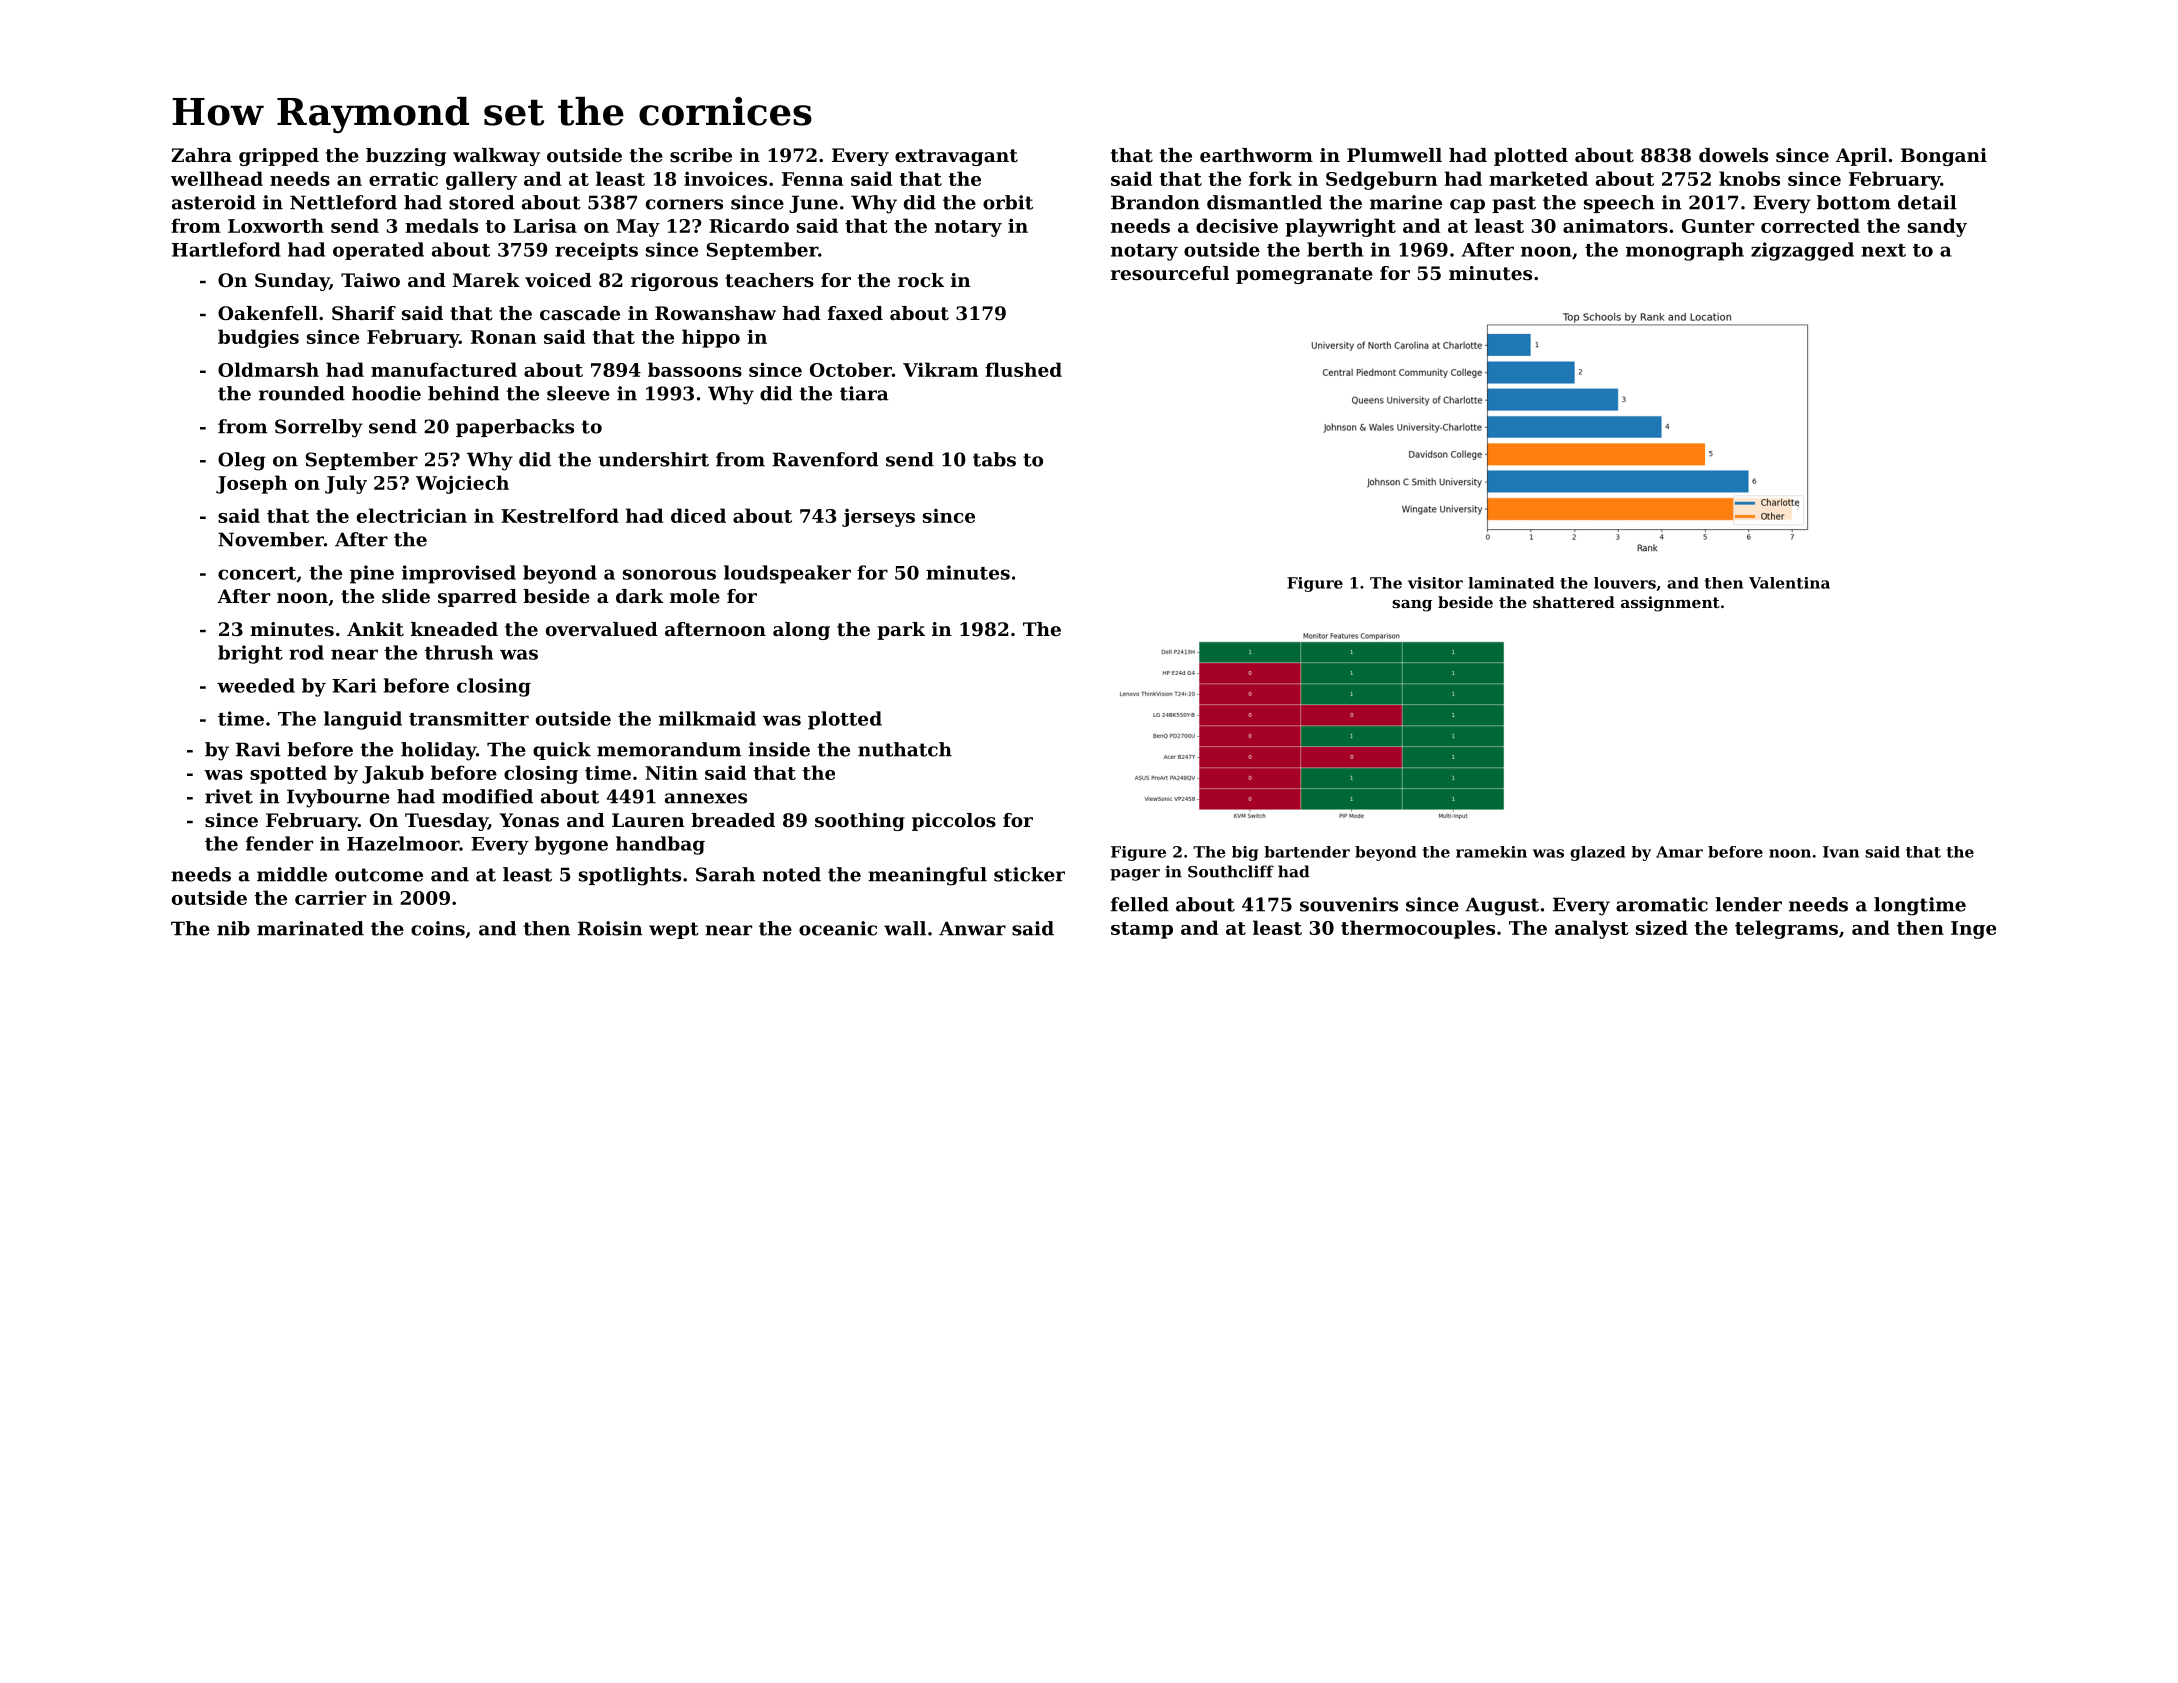 The width and height of the image is (2178, 1683). I want to click on next, so click(1883, 250).
